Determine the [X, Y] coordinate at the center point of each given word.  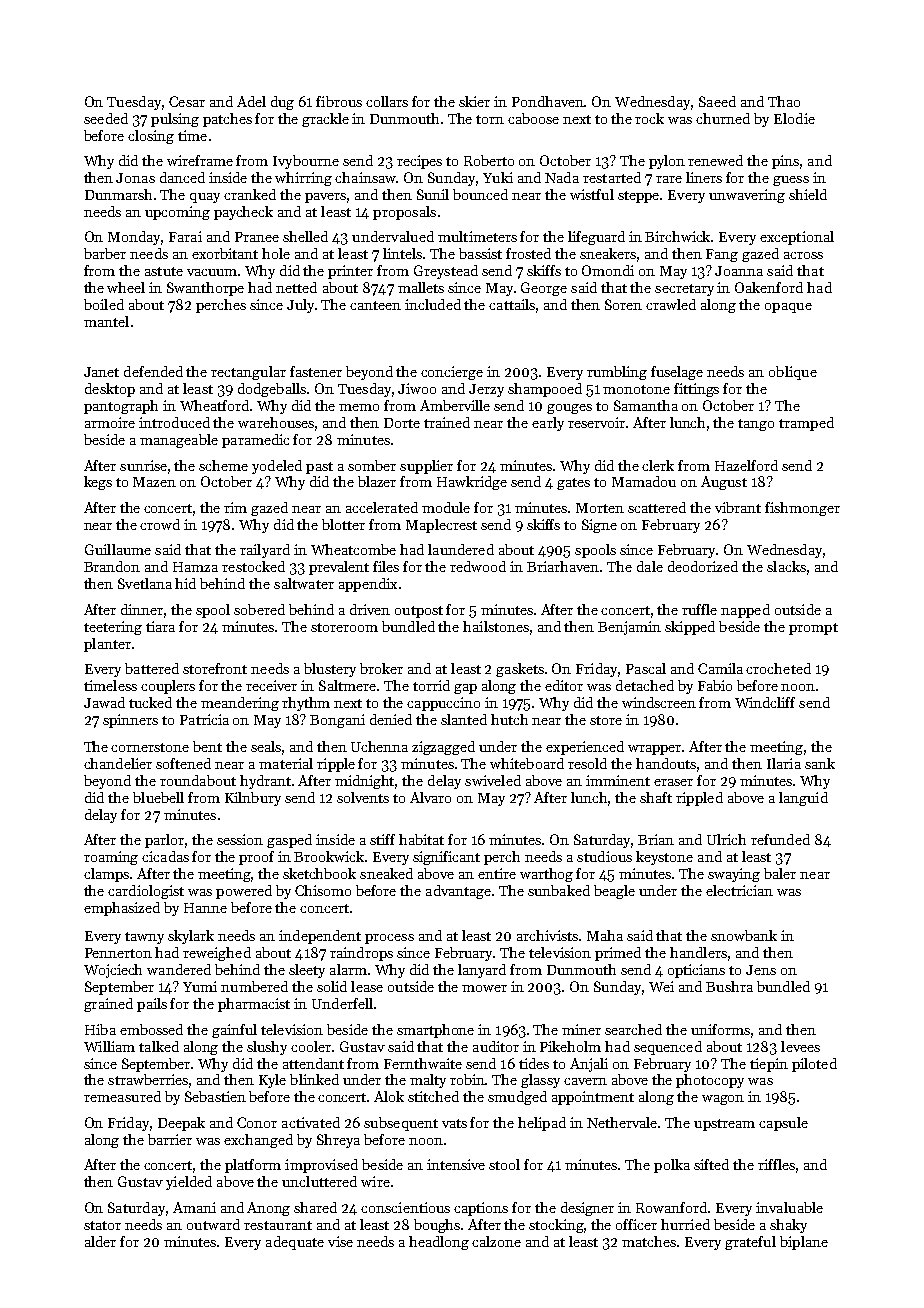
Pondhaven [548, 101]
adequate [295, 1243]
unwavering [747, 196]
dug [282, 103]
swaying [734, 875]
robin [468, 1079]
